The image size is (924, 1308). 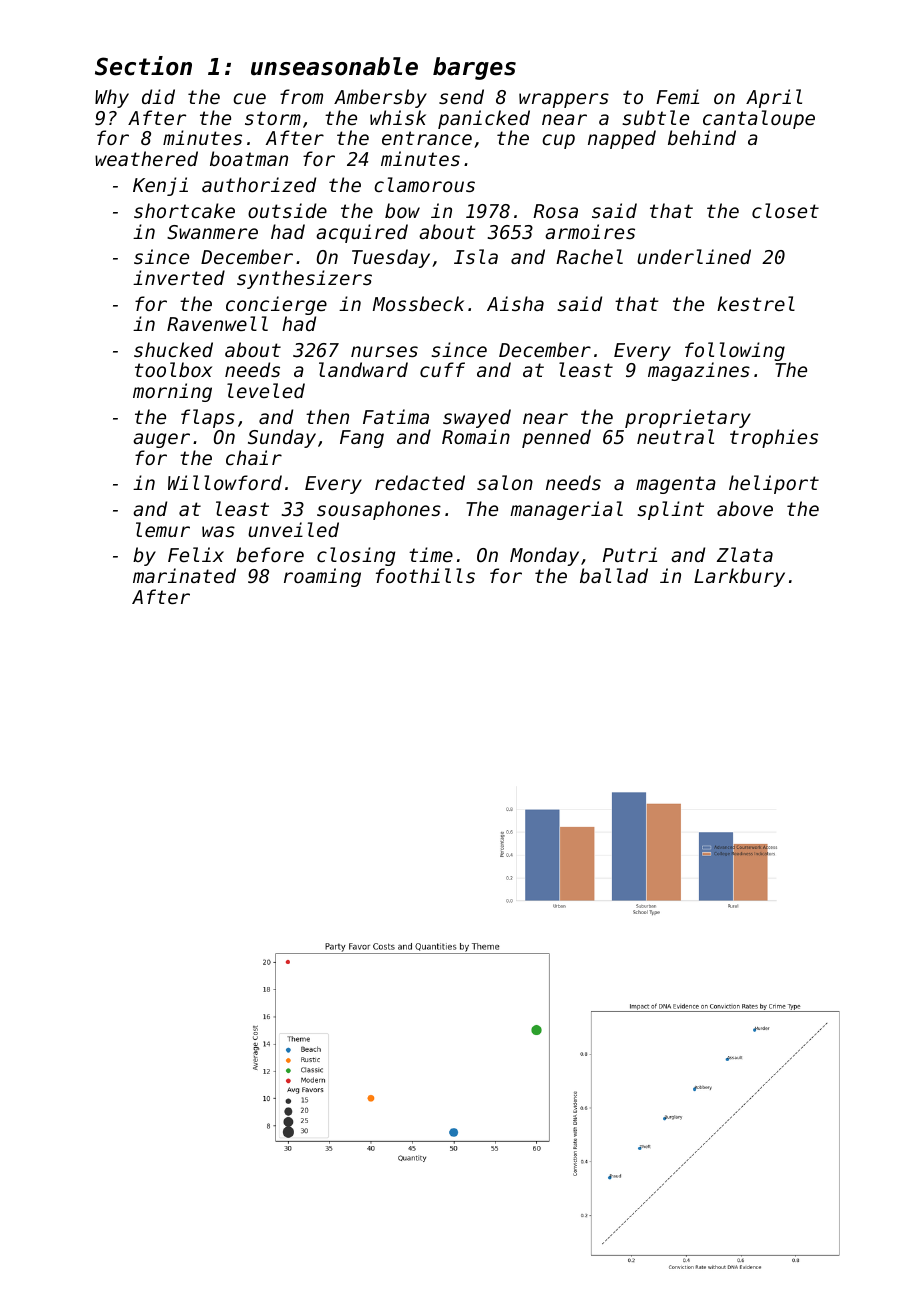 I want to click on unseasonable, so click(x=334, y=66).
